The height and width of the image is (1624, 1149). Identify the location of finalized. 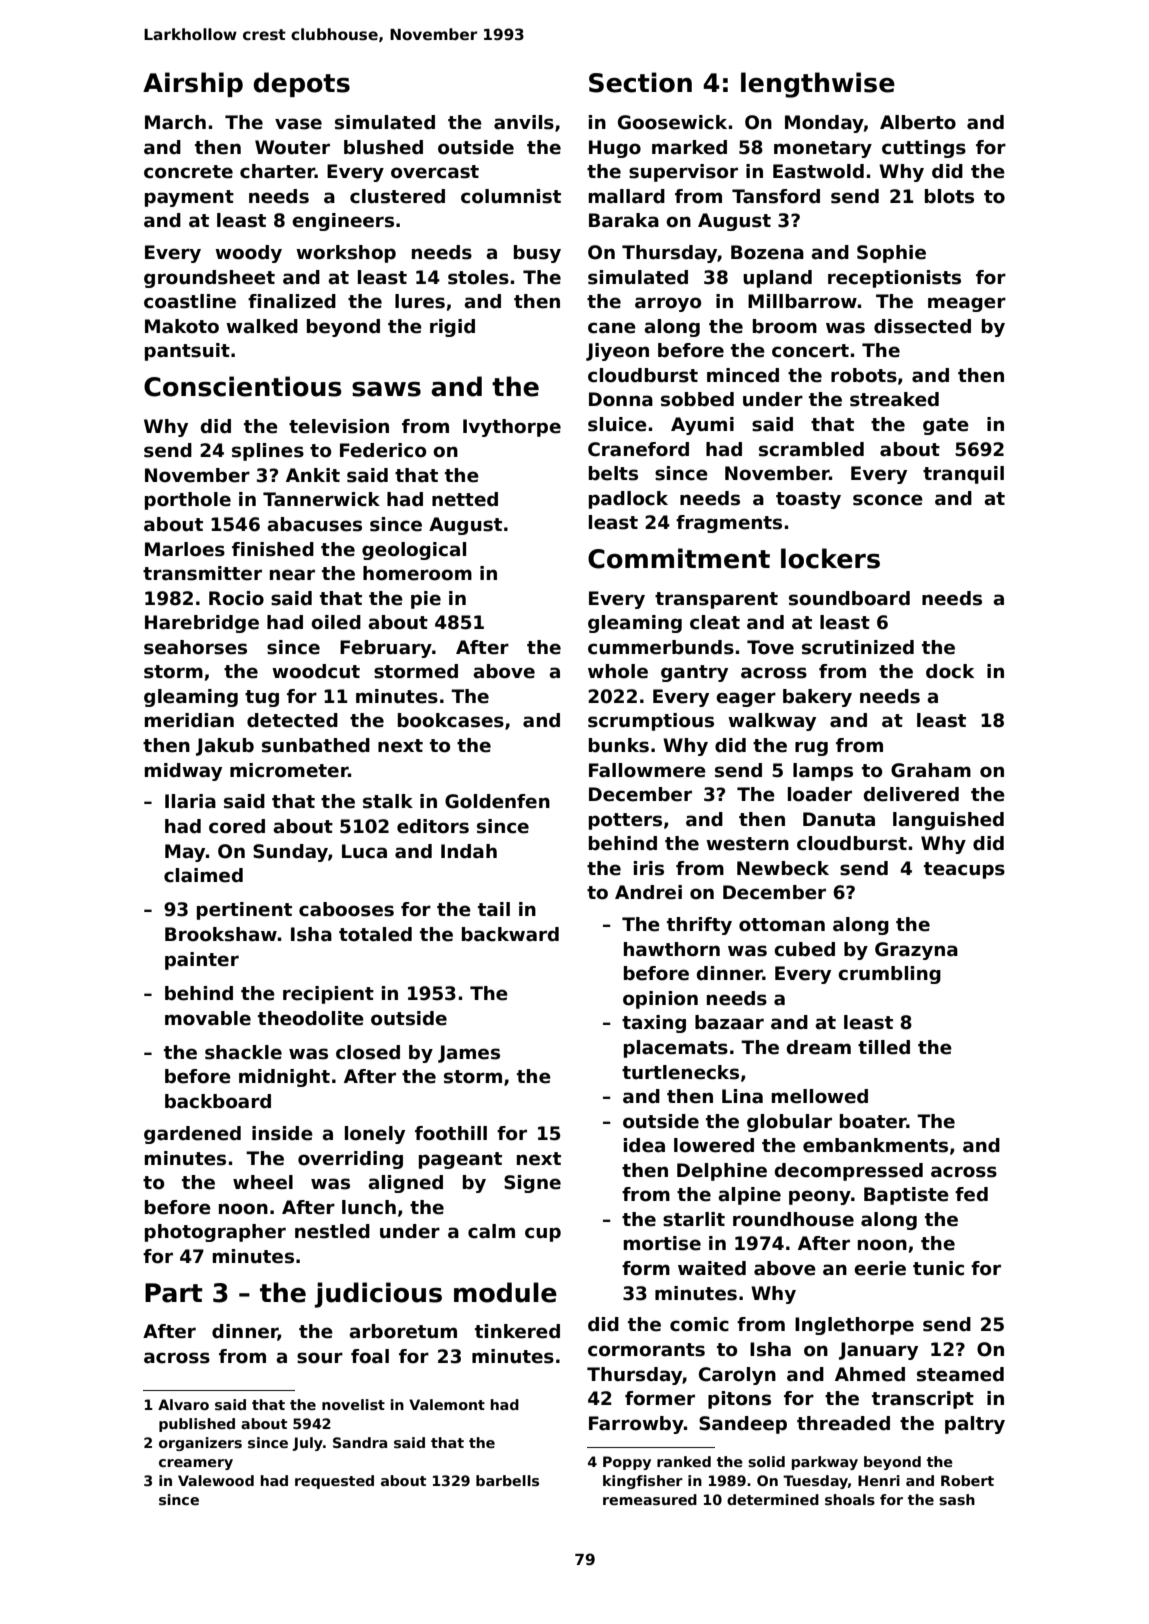
(292, 301).
